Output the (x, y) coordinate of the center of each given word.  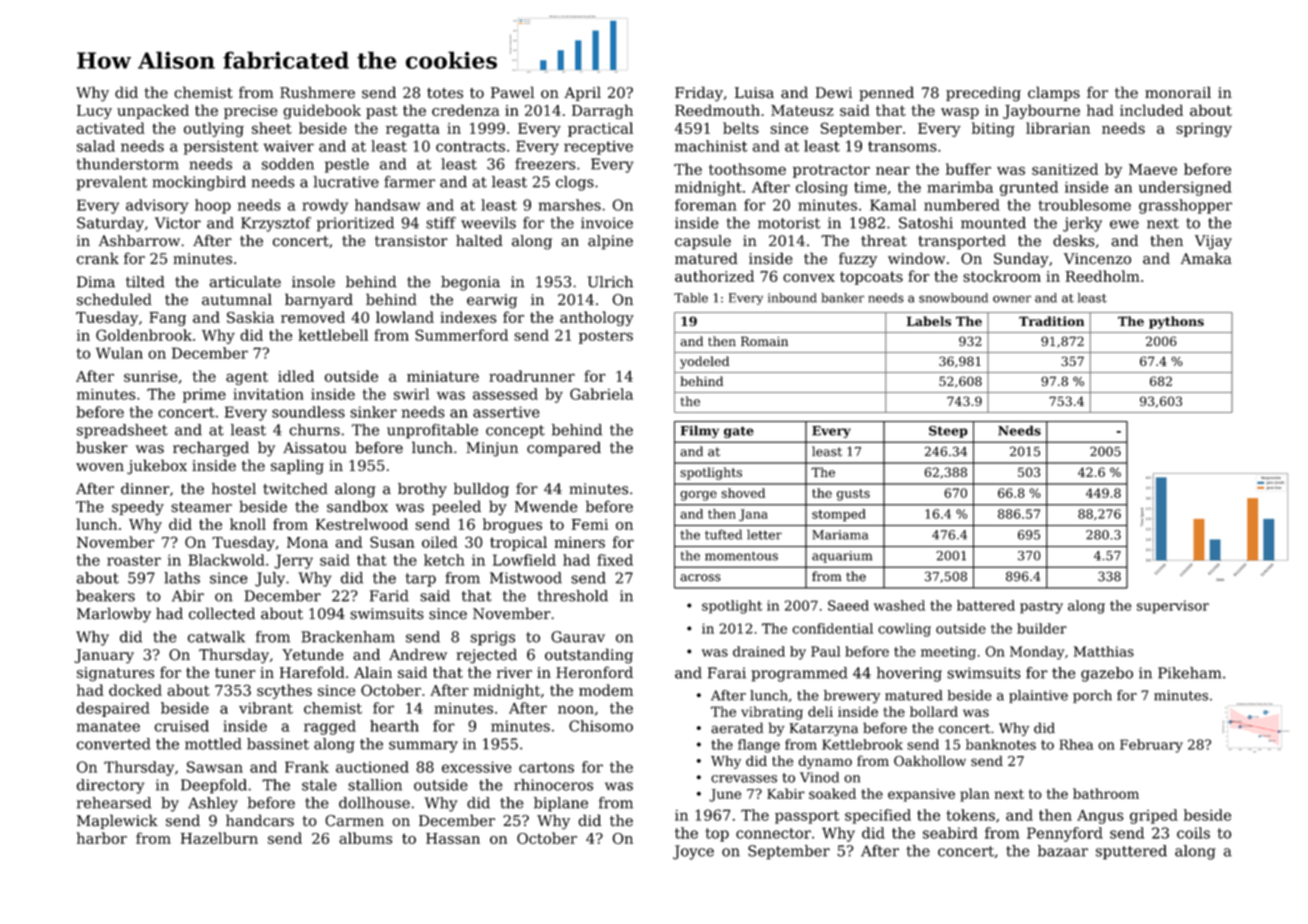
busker (102, 447)
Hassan (453, 838)
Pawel (512, 92)
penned (886, 93)
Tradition (1051, 321)
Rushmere (317, 92)
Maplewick (117, 821)
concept (515, 432)
